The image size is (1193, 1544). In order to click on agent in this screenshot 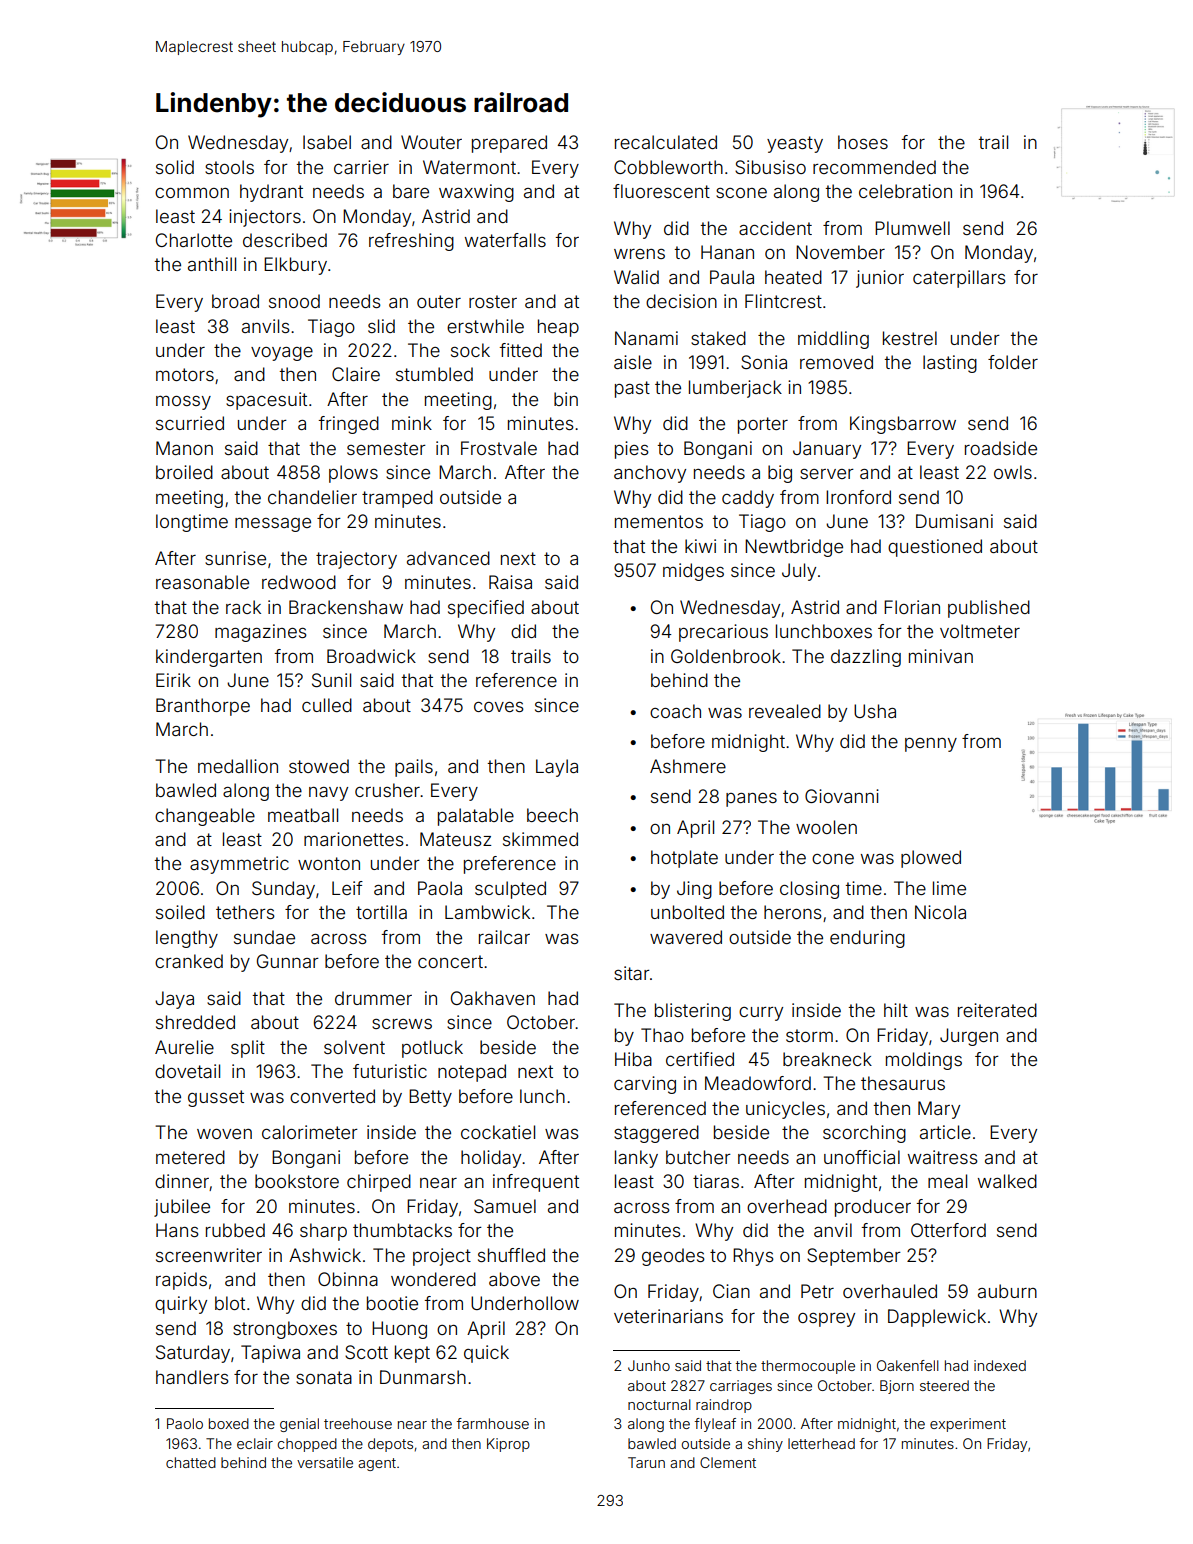, I will do `click(377, 1464)`.
